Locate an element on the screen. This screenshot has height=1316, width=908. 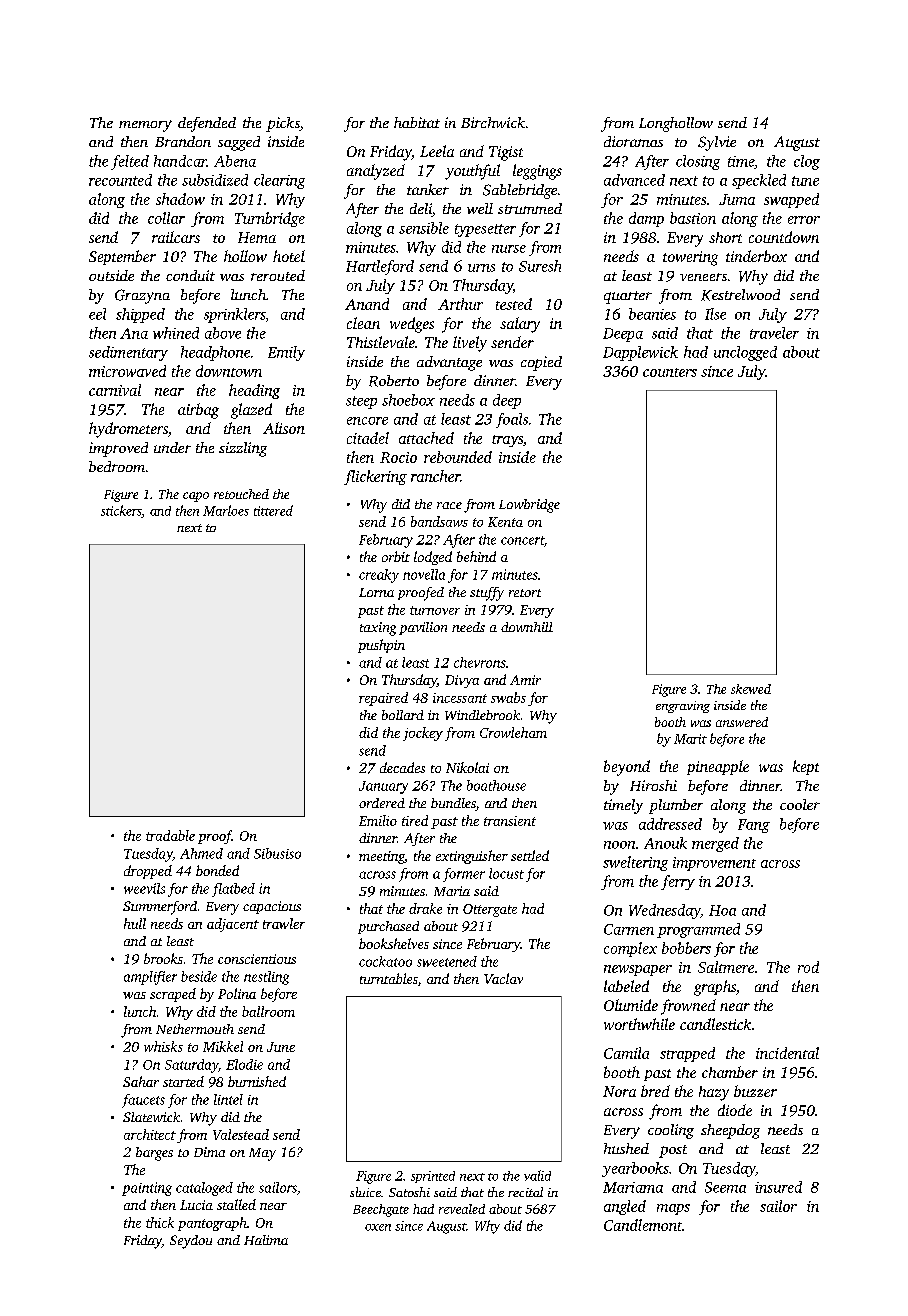
tinderbox is located at coordinates (756, 256).
